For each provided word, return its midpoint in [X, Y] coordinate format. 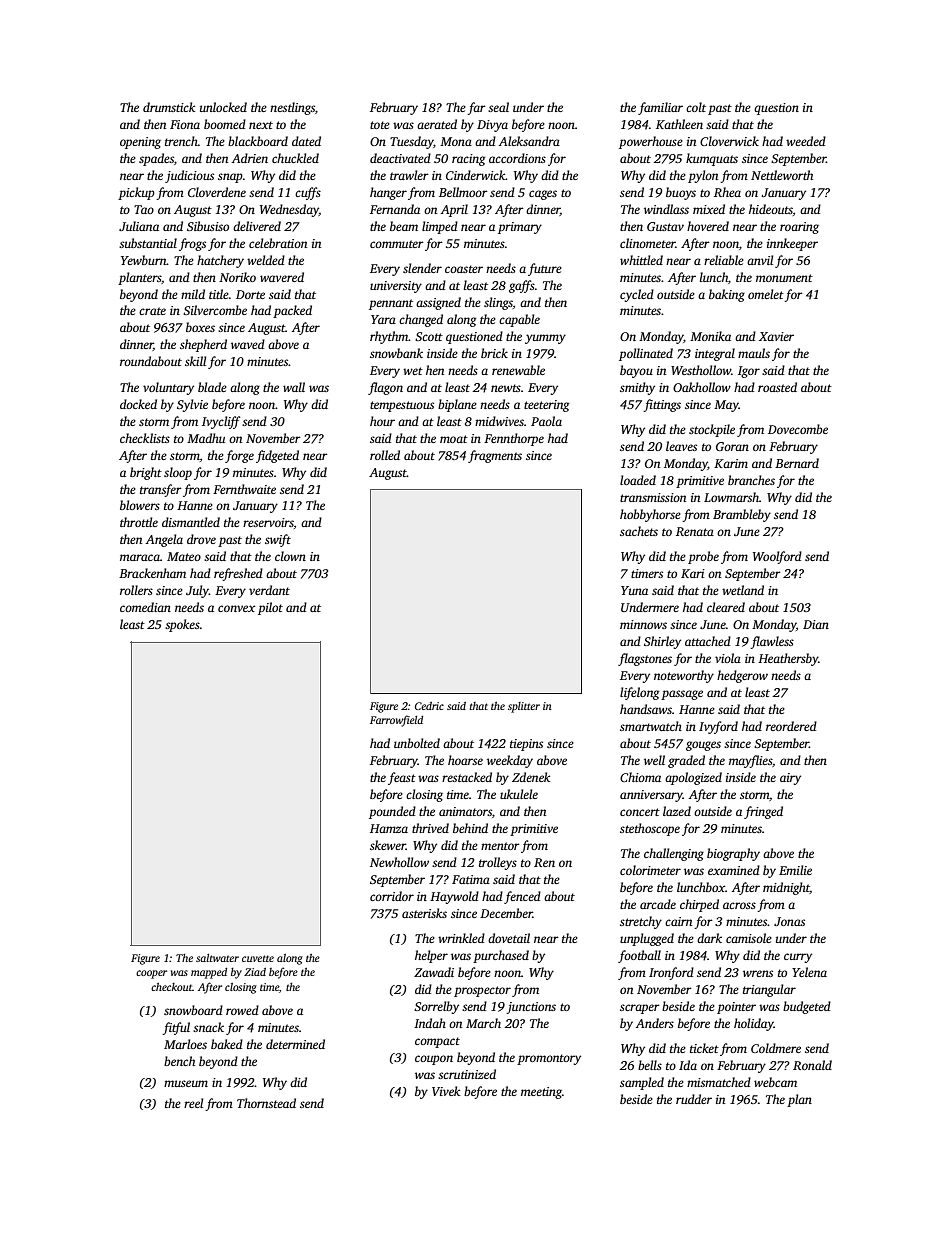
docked [138, 404]
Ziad [255, 972]
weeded [806, 141]
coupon [434, 1060]
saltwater [217, 958]
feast [402, 778]
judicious [189, 176]
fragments [495, 456]
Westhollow [701, 370]
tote [380, 125]
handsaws [646, 709]
